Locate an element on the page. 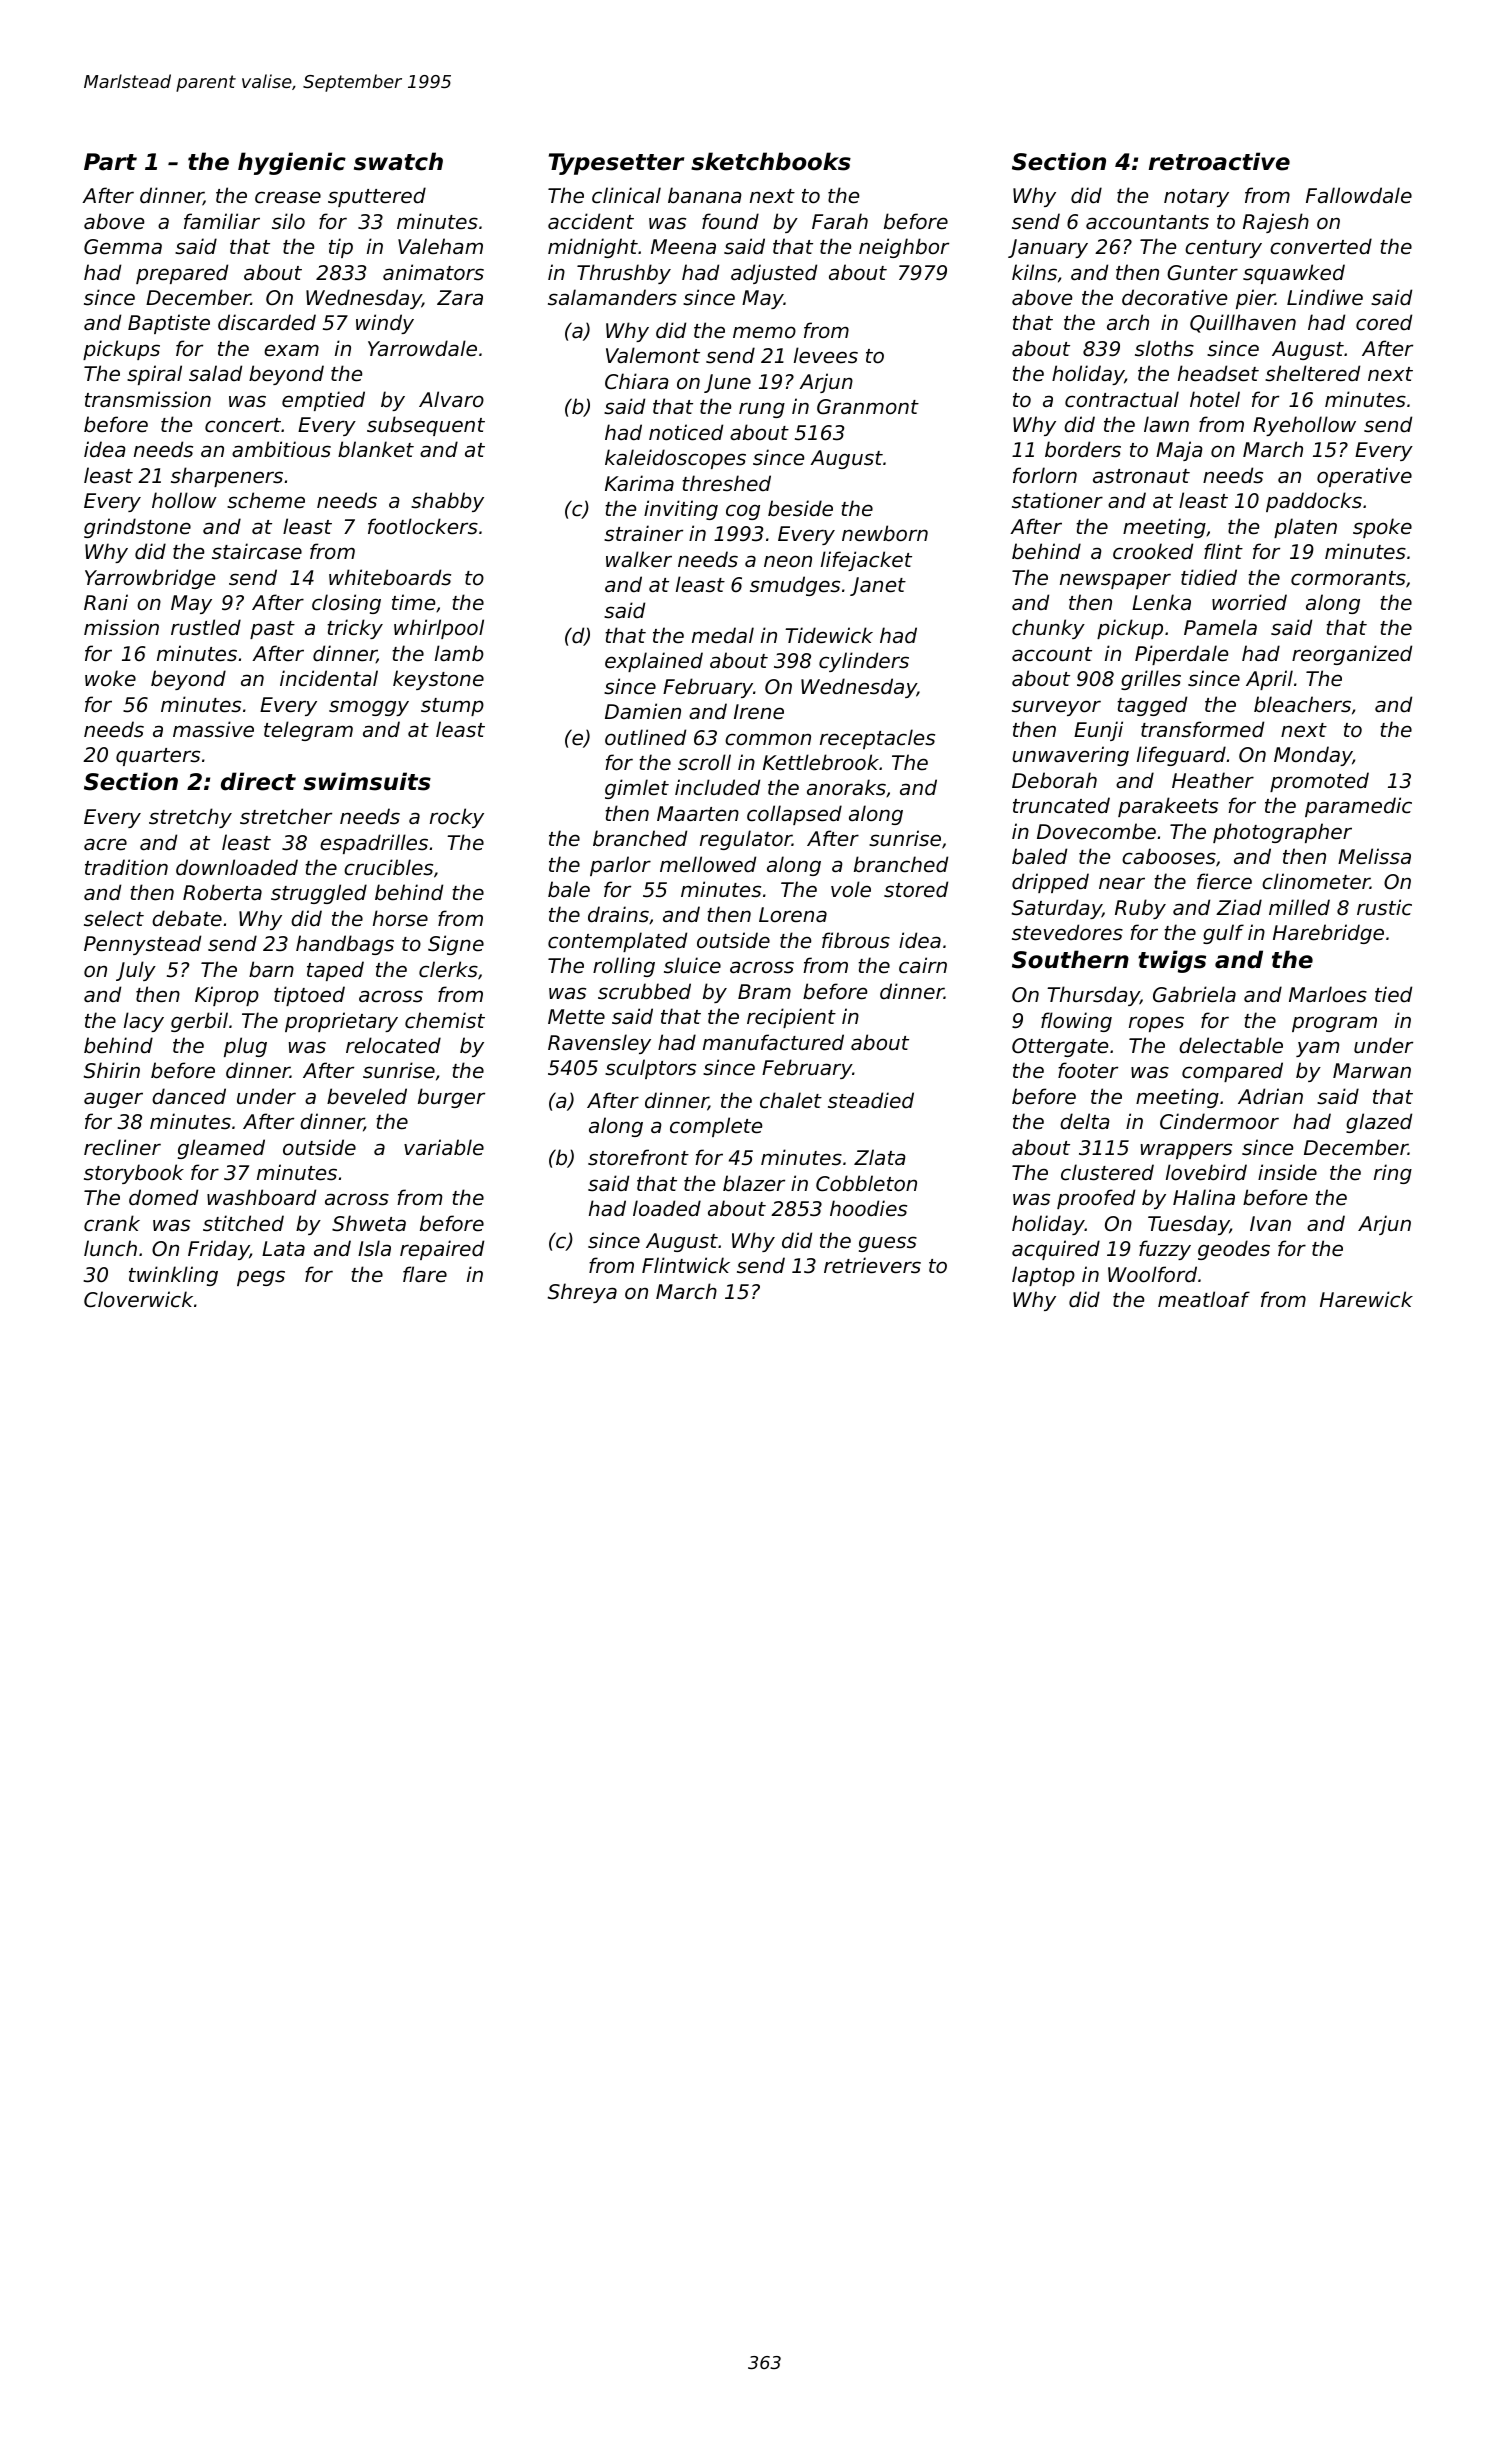  variable is located at coordinates (444, 1147).
